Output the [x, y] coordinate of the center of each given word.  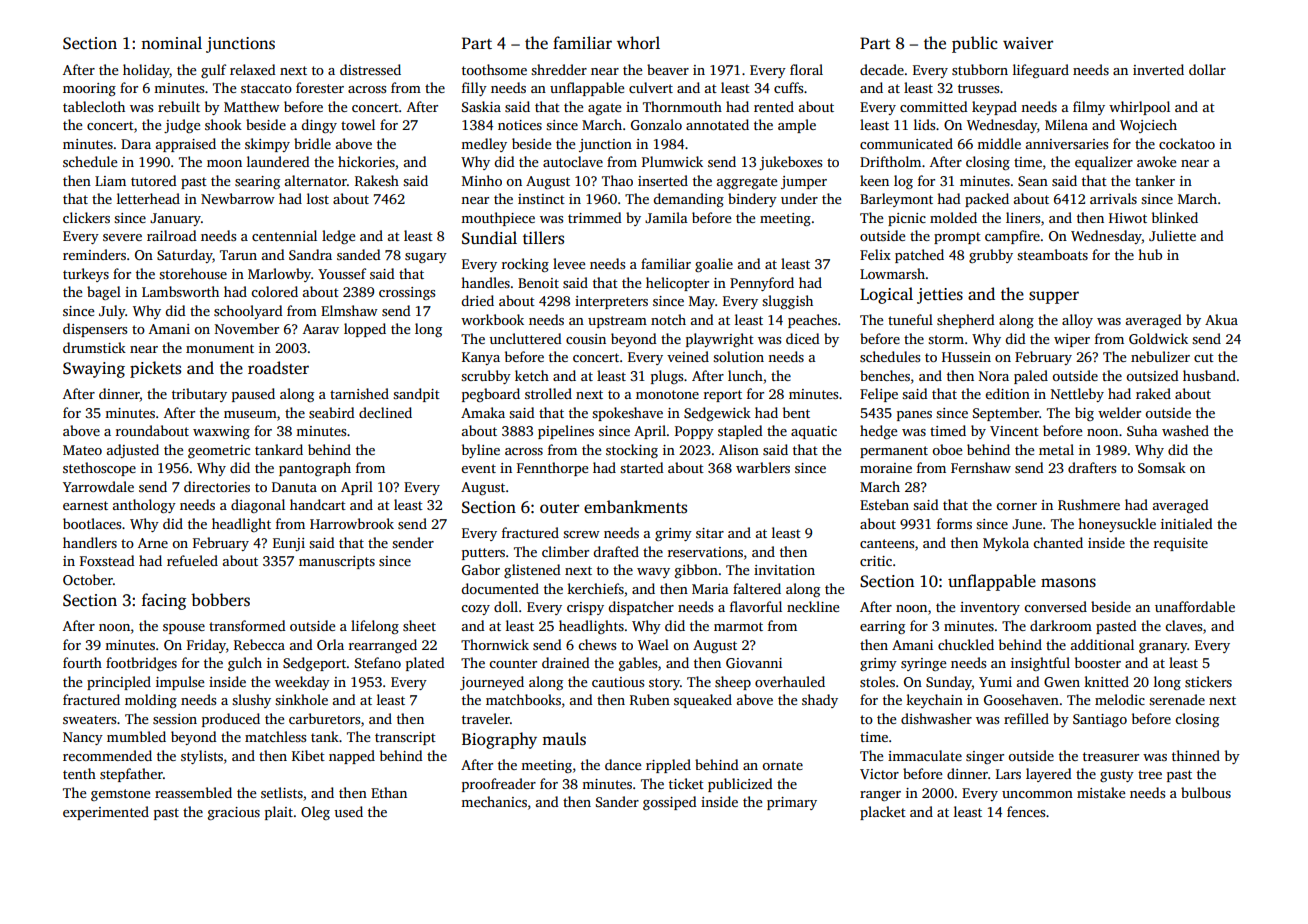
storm [946, 339]
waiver [1028, 43]
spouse [184, 629]
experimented [106, 813]
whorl [638, 42]
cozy [475, 610]
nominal [171, 42]
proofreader [499, 785]
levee [569, 263]
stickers [1208, 681]
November [247, 328]
